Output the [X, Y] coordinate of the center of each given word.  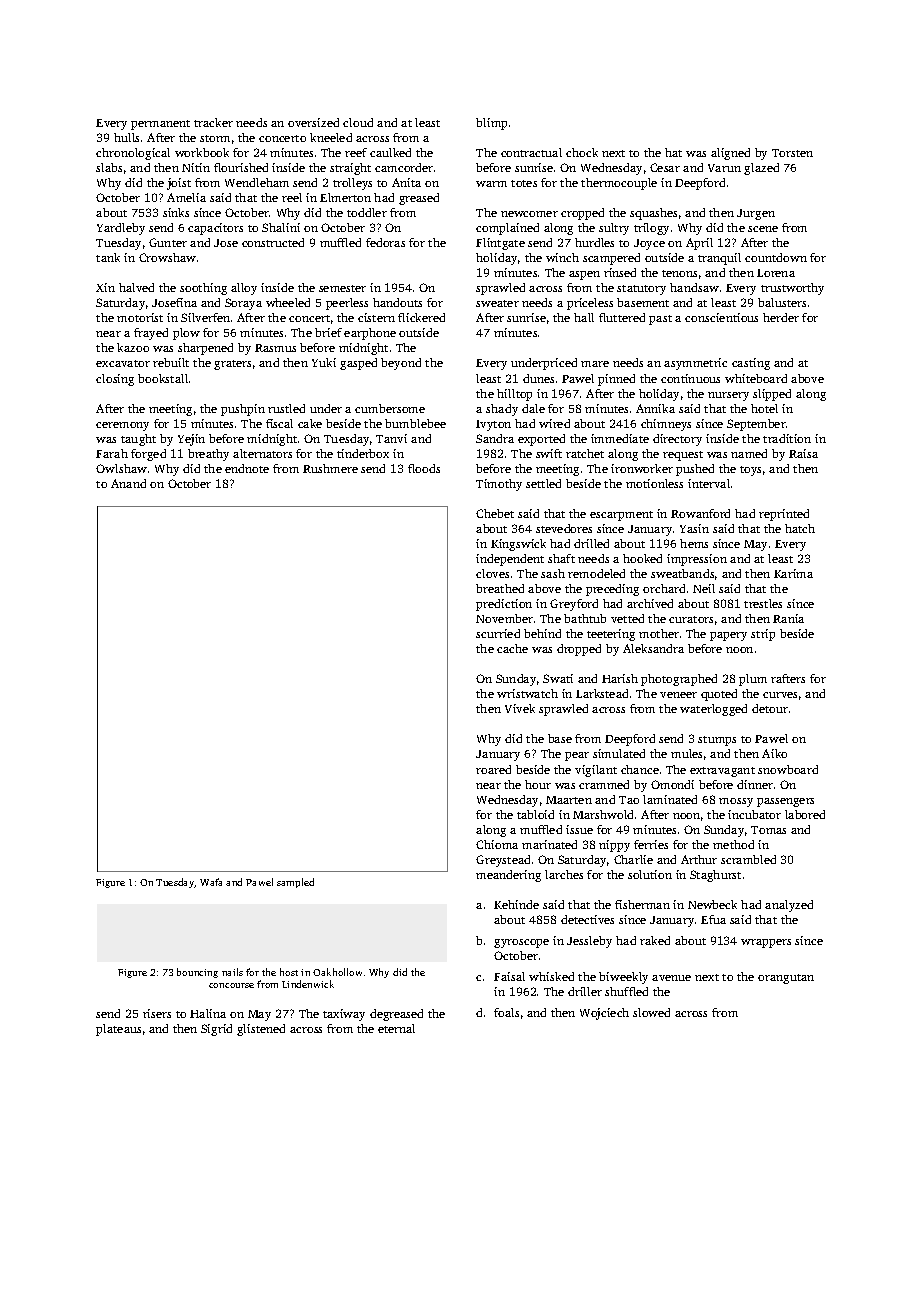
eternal [396, 1028]
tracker [213, 122]
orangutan [786, 979]
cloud [358, 122]
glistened [261, 1030]
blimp [491, 124]
